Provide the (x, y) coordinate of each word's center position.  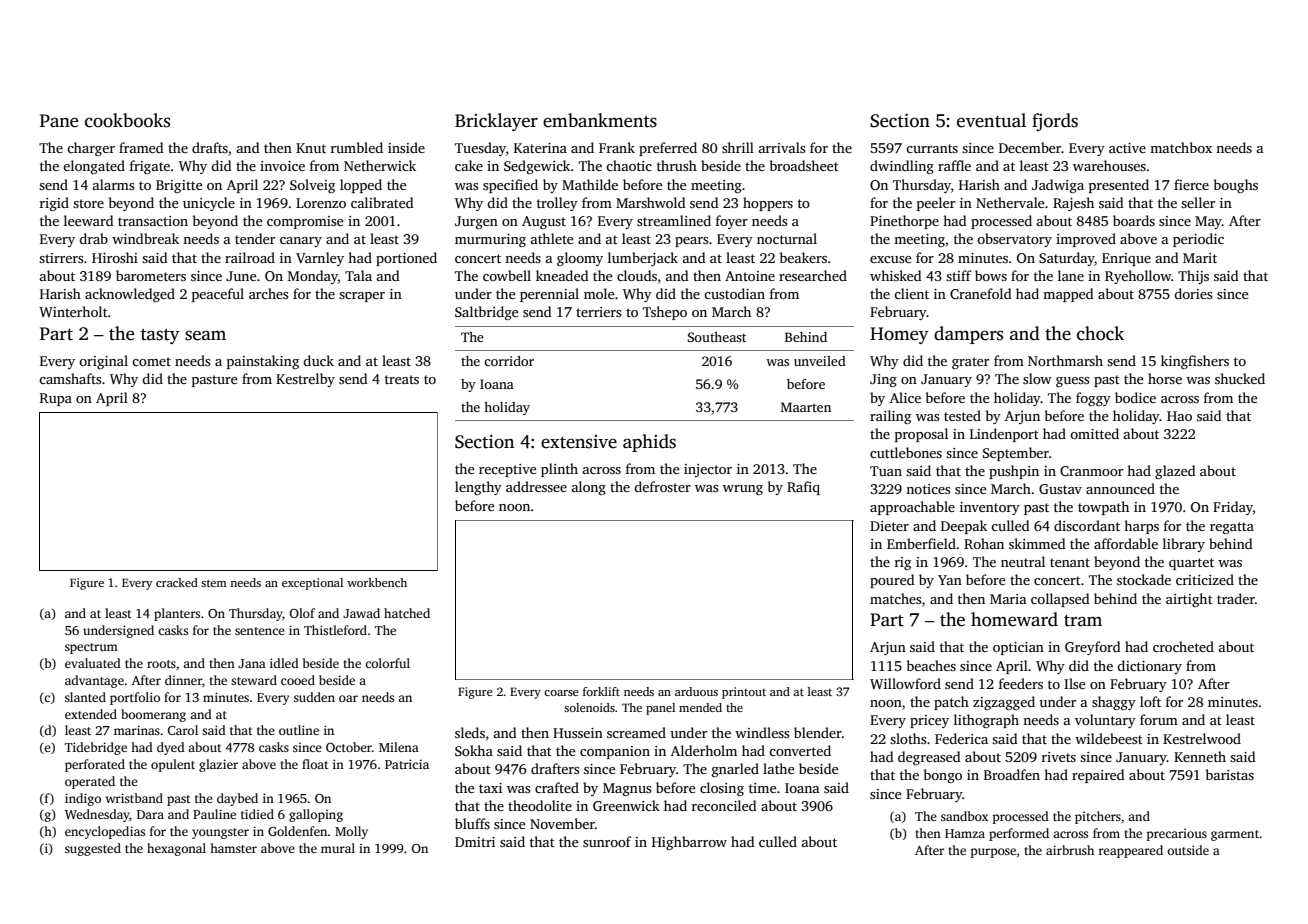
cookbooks (127, 120)
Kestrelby (305, 380)
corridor (509, 361)
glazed (1175, 472)
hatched (407, 613)
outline (299, 730)
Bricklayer (496, 122)
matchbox (1181, 147)
